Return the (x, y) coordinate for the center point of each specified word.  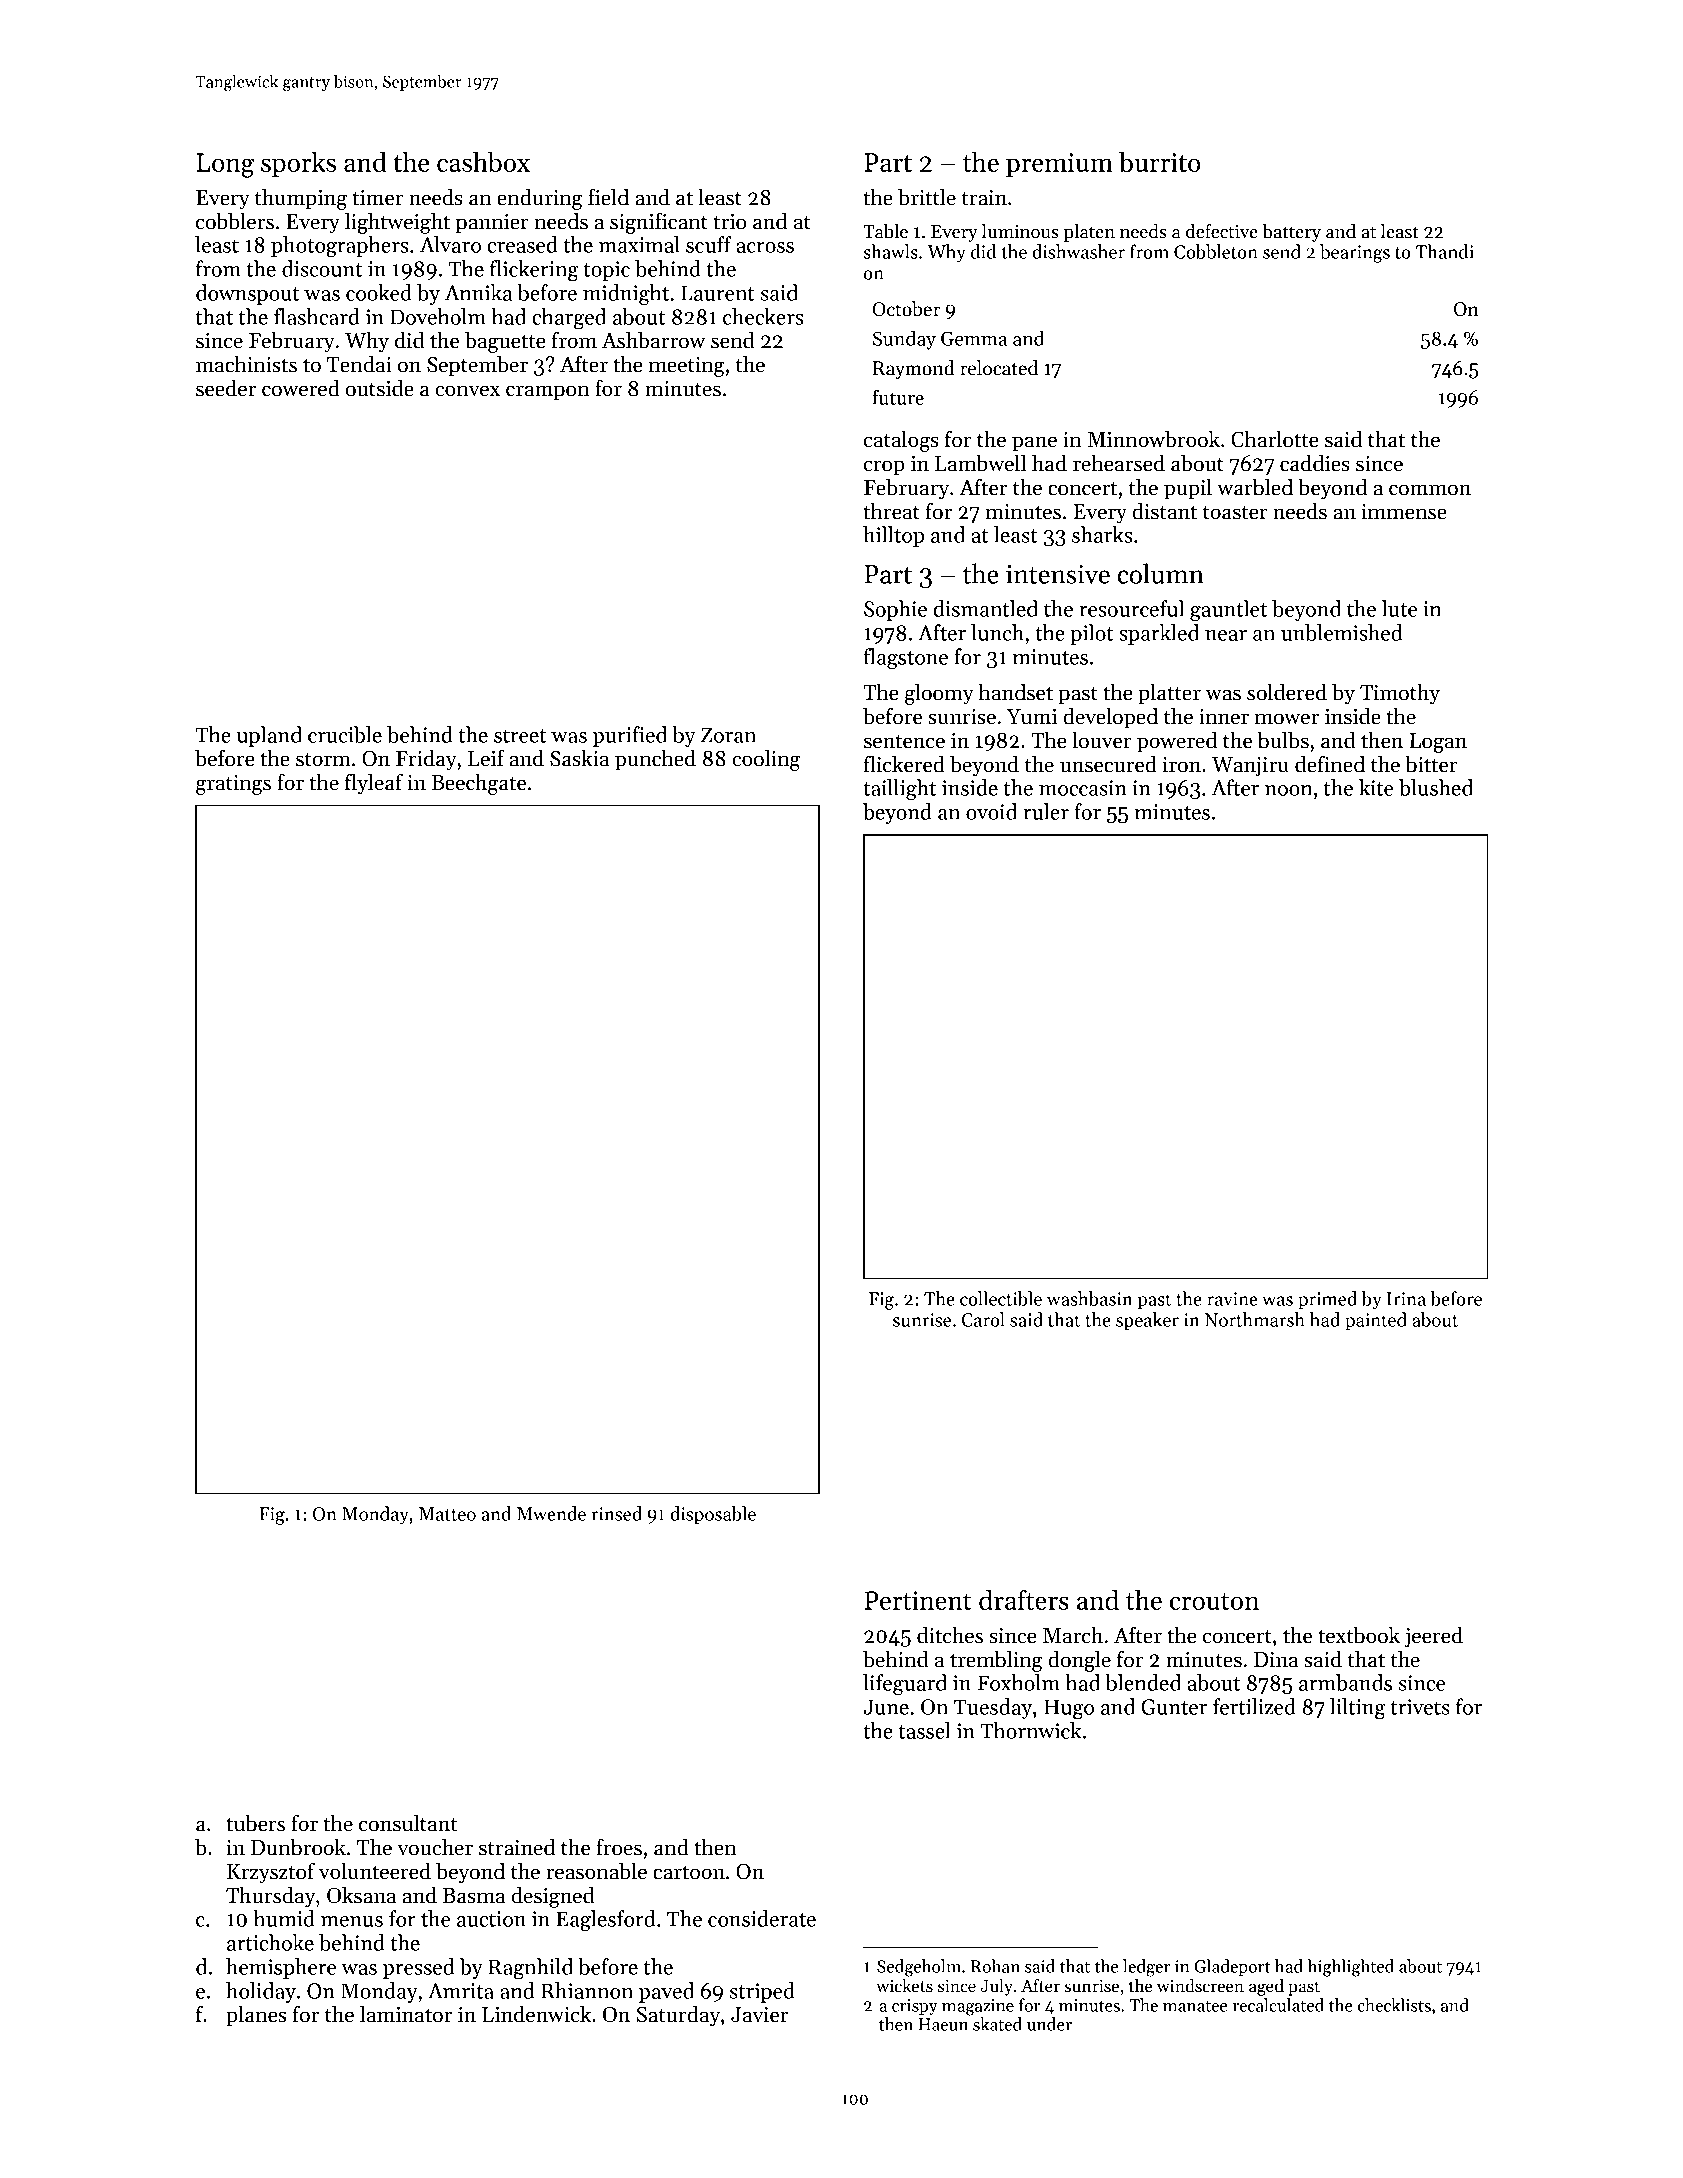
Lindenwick (536, 2014)
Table (885, 231)
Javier (759, 2014)
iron (1181, 764)
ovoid (991, 811)
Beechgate (478, 784)
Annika (478, 292)
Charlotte (1274, 439)
